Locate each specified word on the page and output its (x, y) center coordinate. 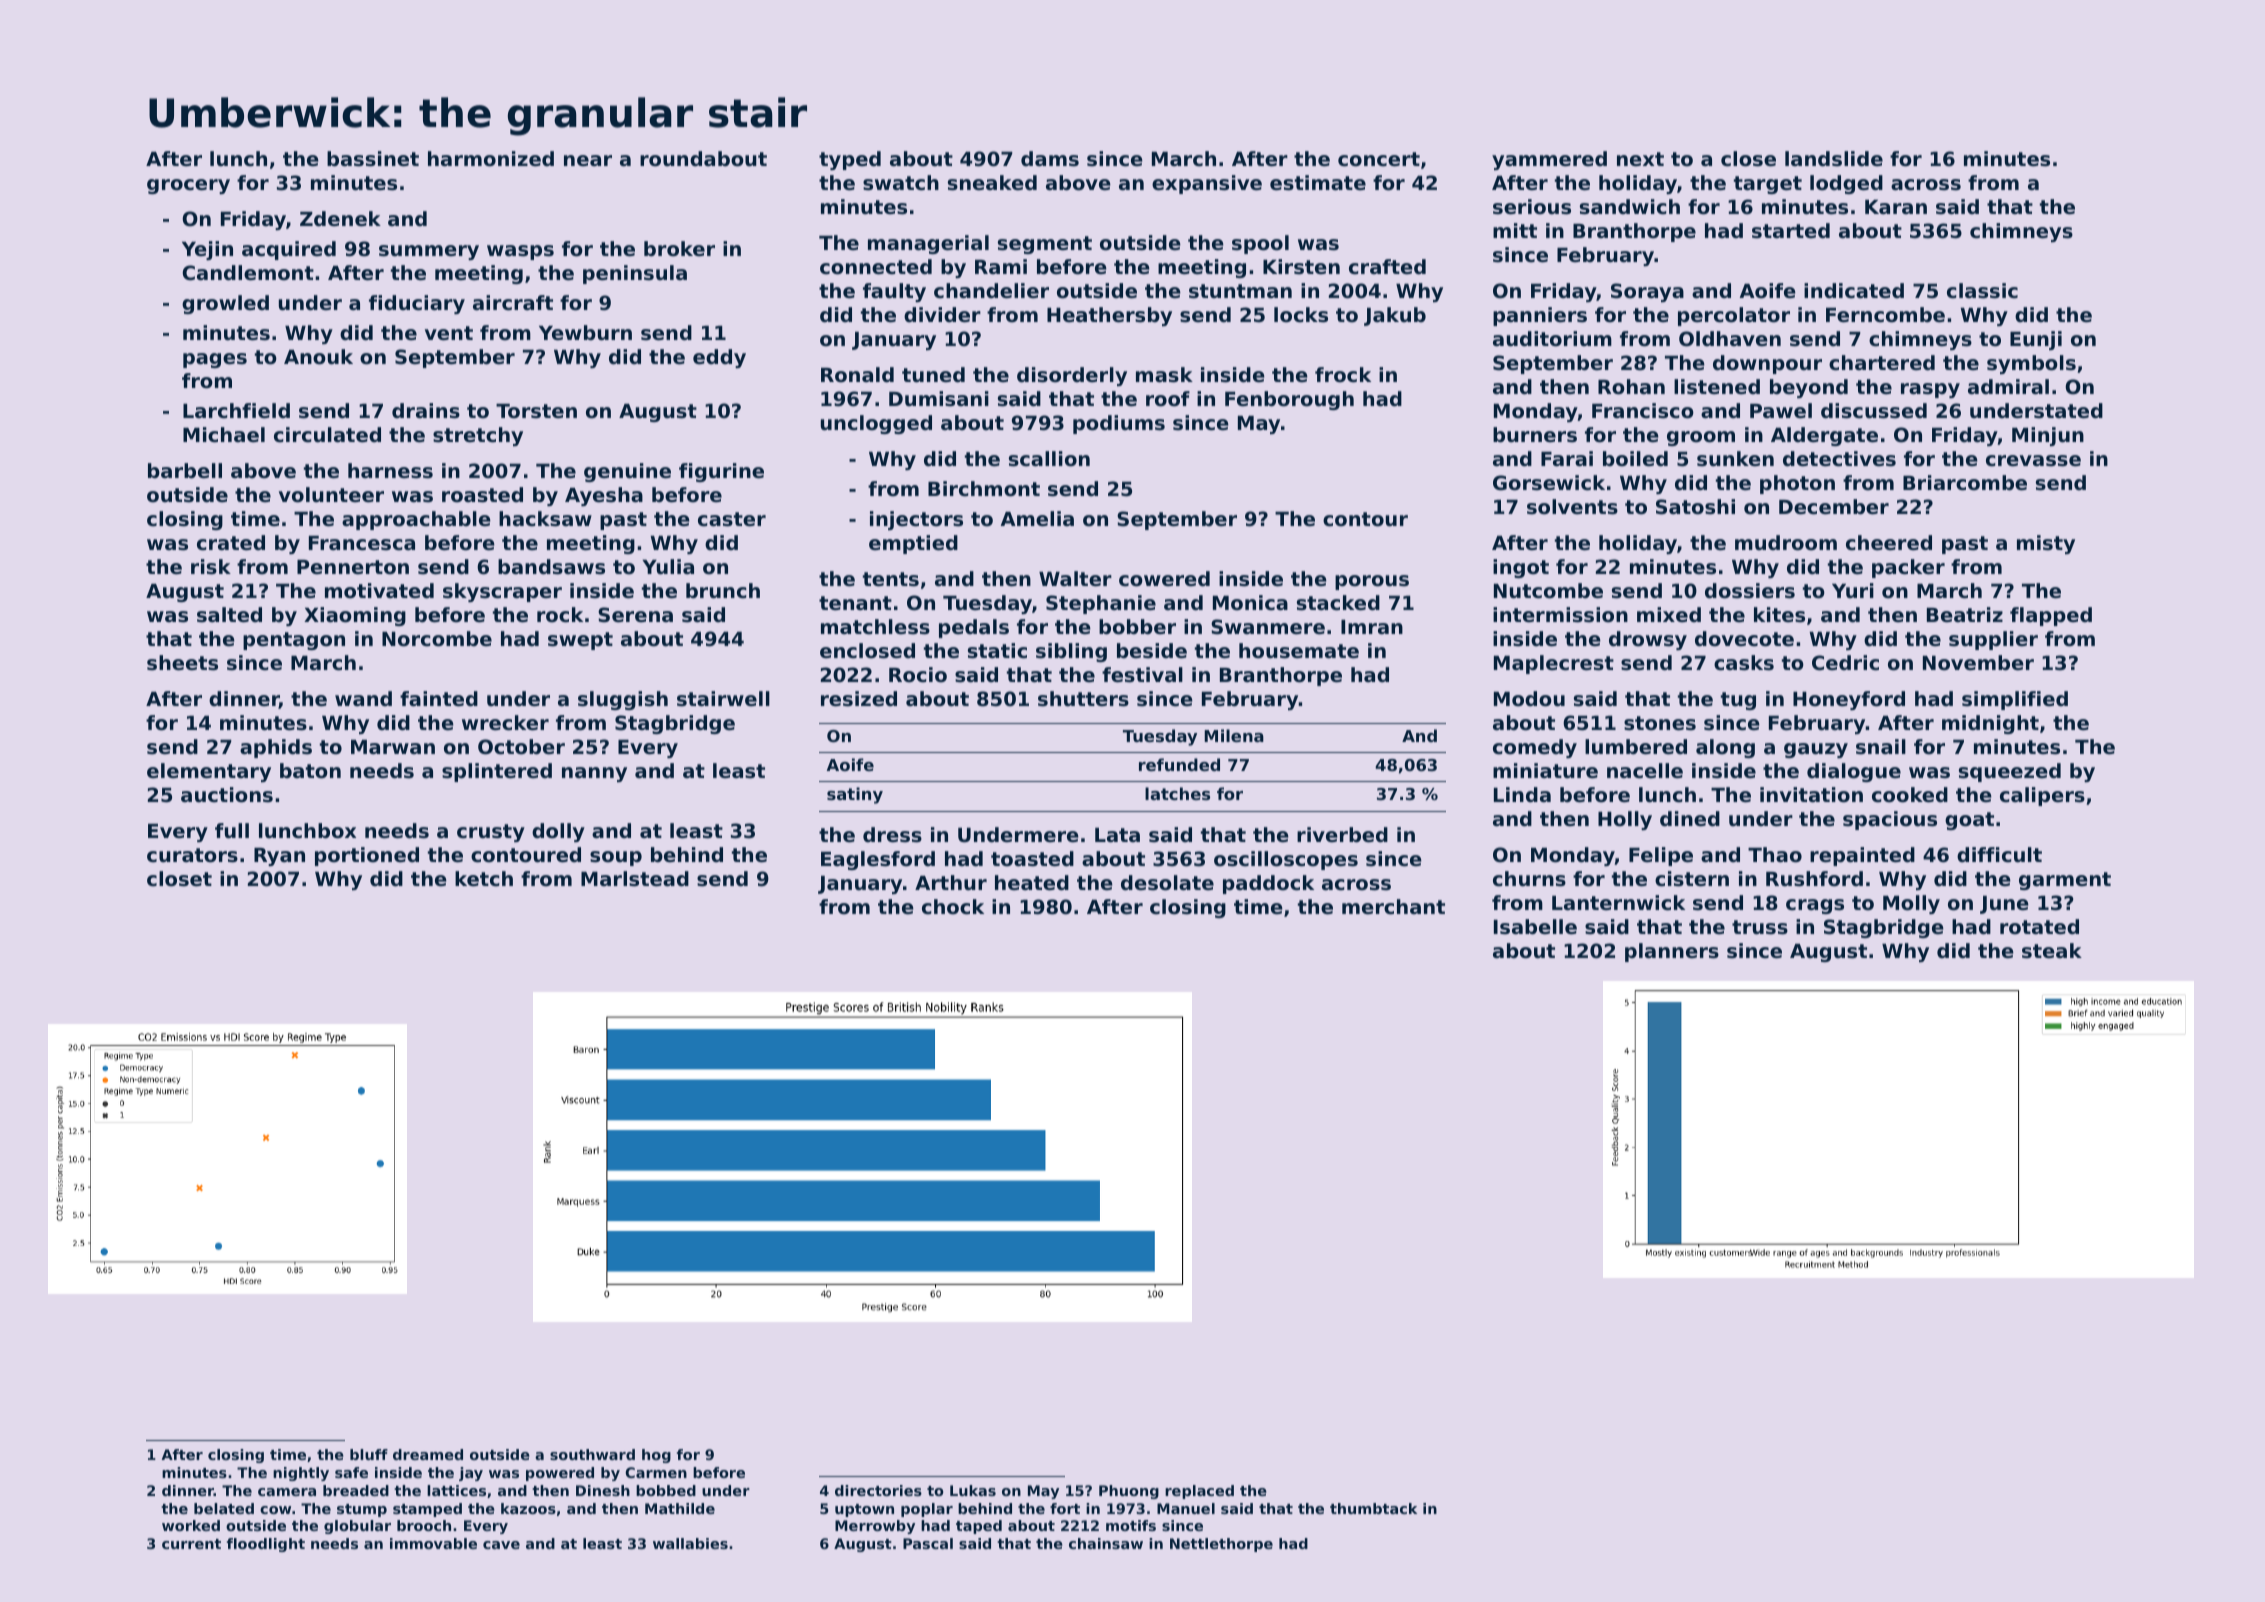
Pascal (928, 1543)
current (191, 1544)
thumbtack (1373, 1508)
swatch (901, 183)
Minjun (2048, 436)
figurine (721, 472)
